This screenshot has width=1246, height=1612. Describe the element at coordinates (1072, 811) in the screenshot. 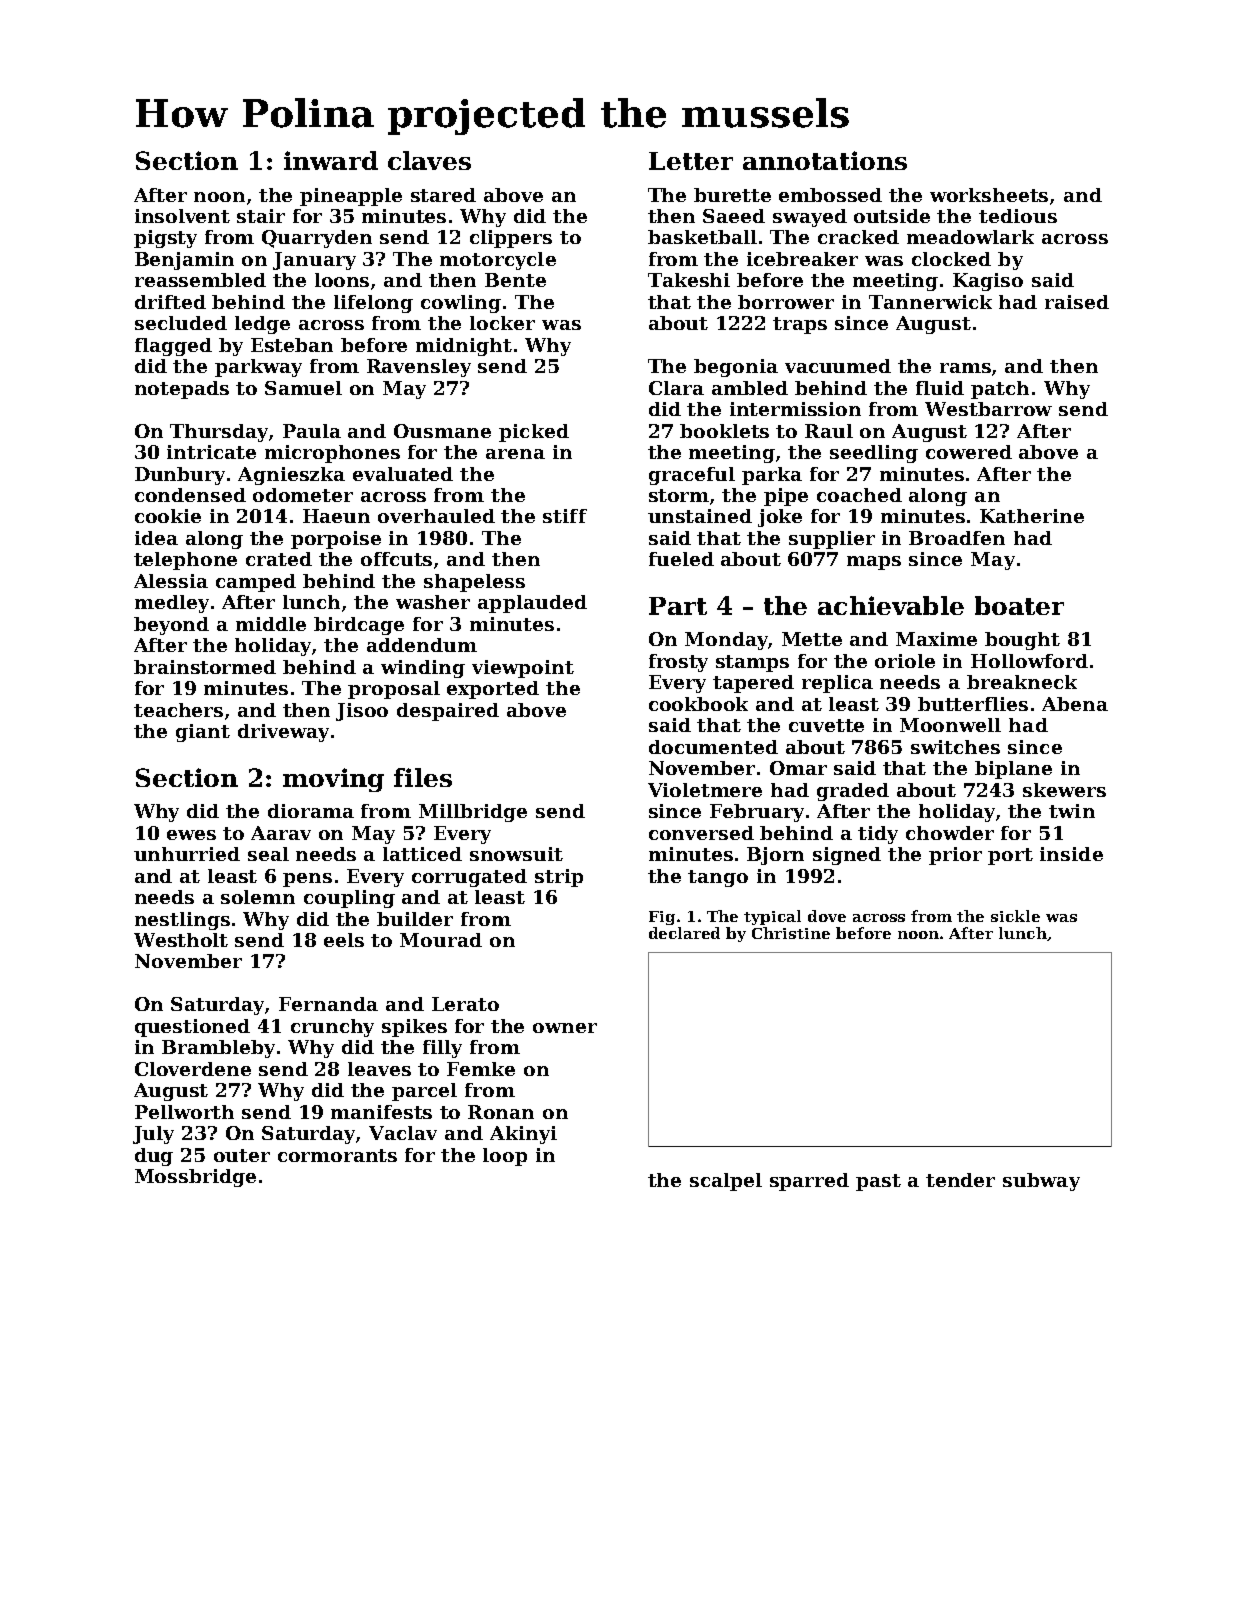

I see `twin` at that location.
